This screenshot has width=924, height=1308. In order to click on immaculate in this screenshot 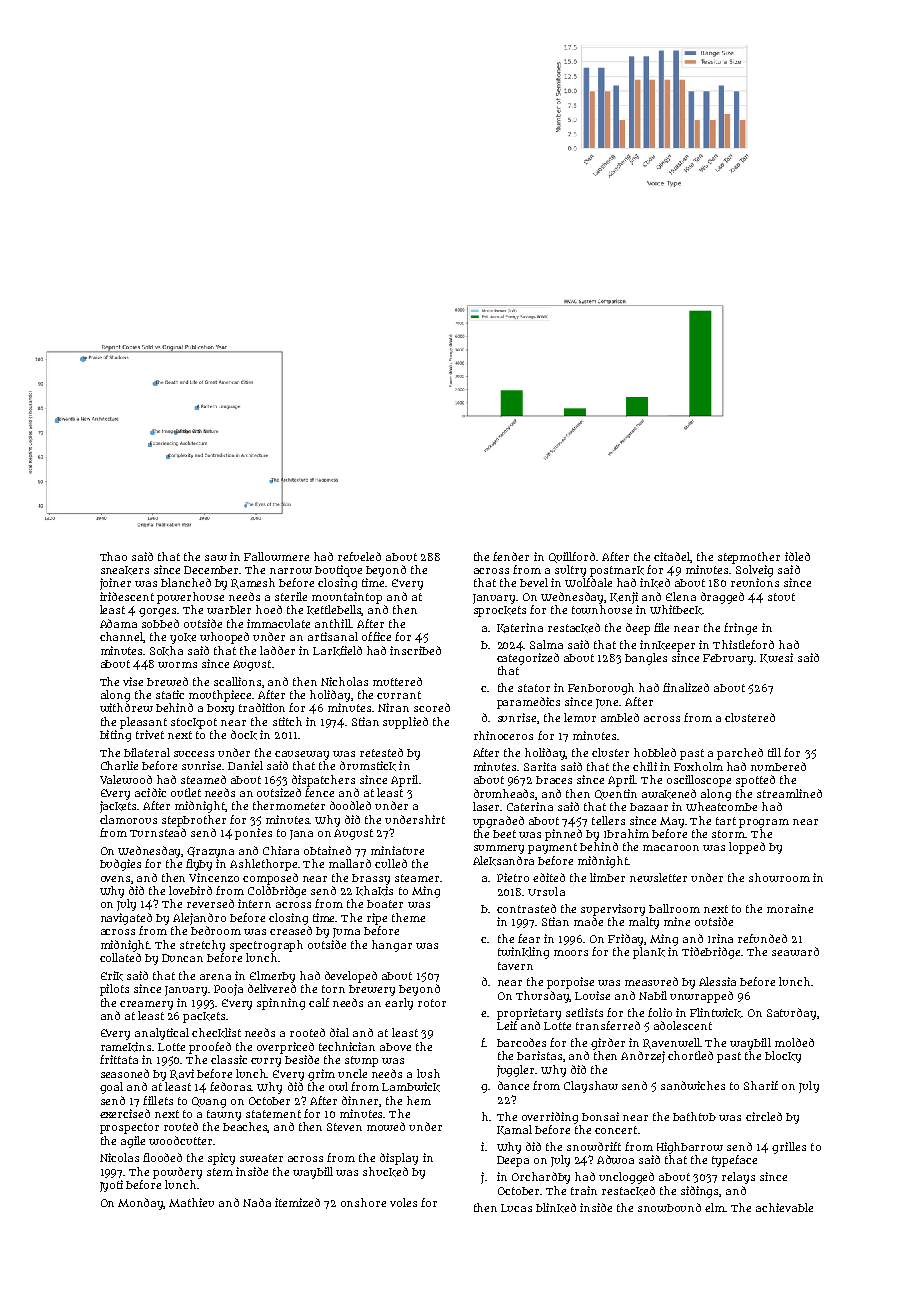, I will do `click(278, 623)`.
